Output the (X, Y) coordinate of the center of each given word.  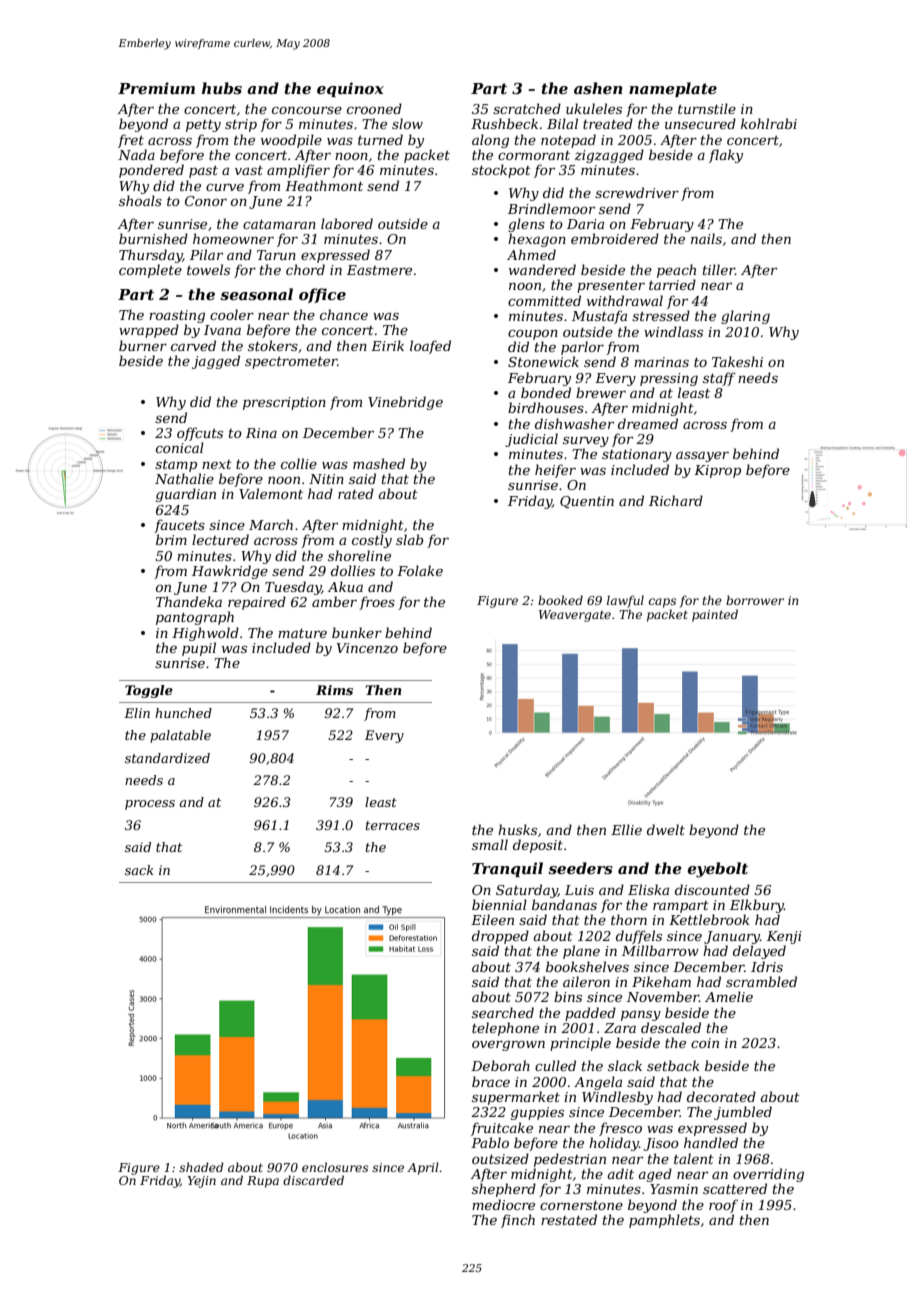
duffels (639, 937)
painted (715, 615)
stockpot (501, 171)
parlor (582, 348)
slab (409, 539)
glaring (745, 317)
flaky (726, 156)
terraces (393, 825)
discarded (313, 1180)
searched (503, 1012)
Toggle (149, 691)
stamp (176, 466)
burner (143, 345)
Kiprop (717, 471)
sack (139, 870)
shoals (140, 200)
